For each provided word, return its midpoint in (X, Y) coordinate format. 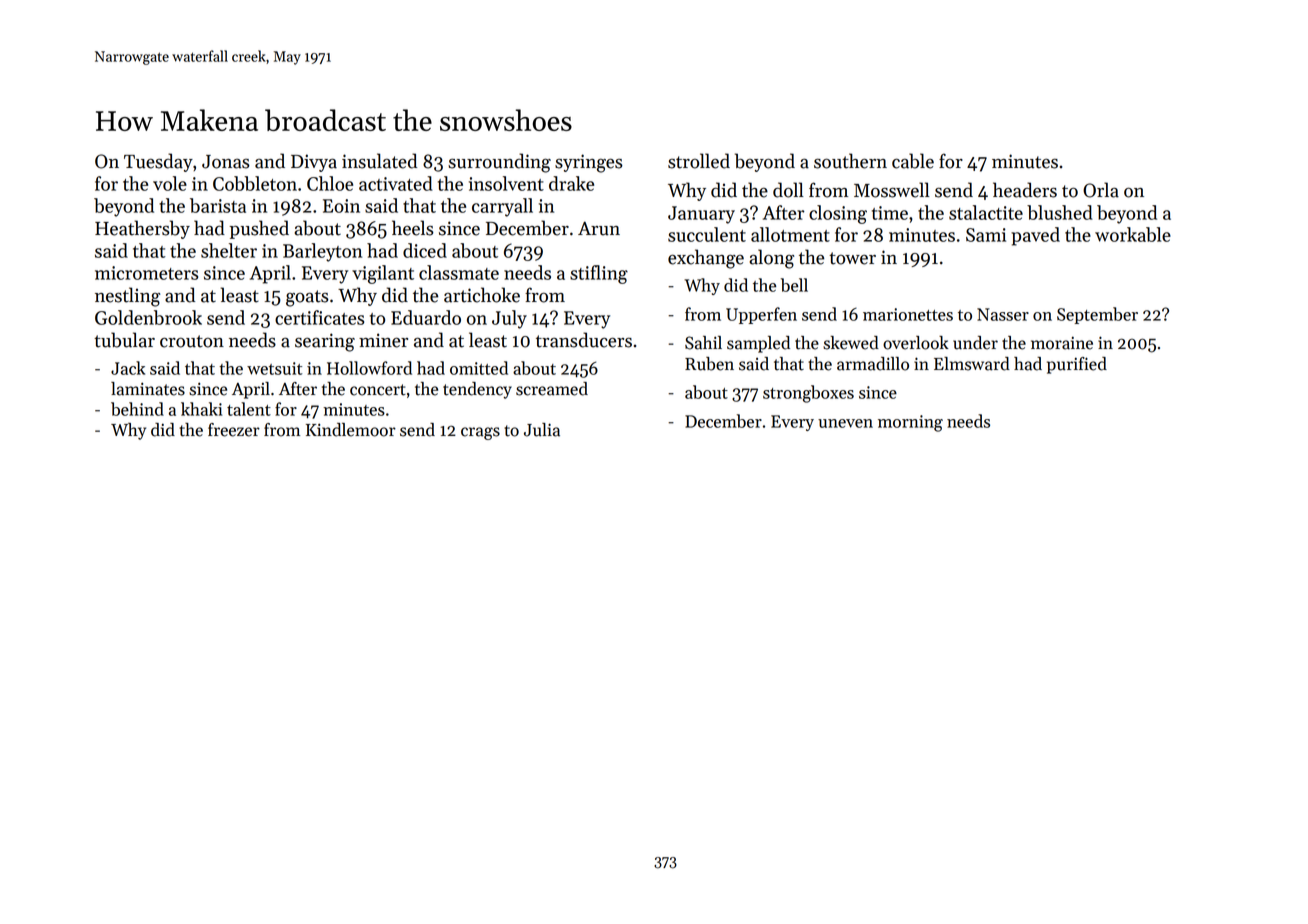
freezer (234, 430)
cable (913, 161)
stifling (599, 274)
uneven (845, 423)
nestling (127, 297)
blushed (1060, 212)
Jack (128, 368)
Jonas (226, 162)
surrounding (499, 163)
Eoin (341, 206)
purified (1077, 365)
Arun (599, 228)
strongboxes (808, 394)
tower (852, 258)
